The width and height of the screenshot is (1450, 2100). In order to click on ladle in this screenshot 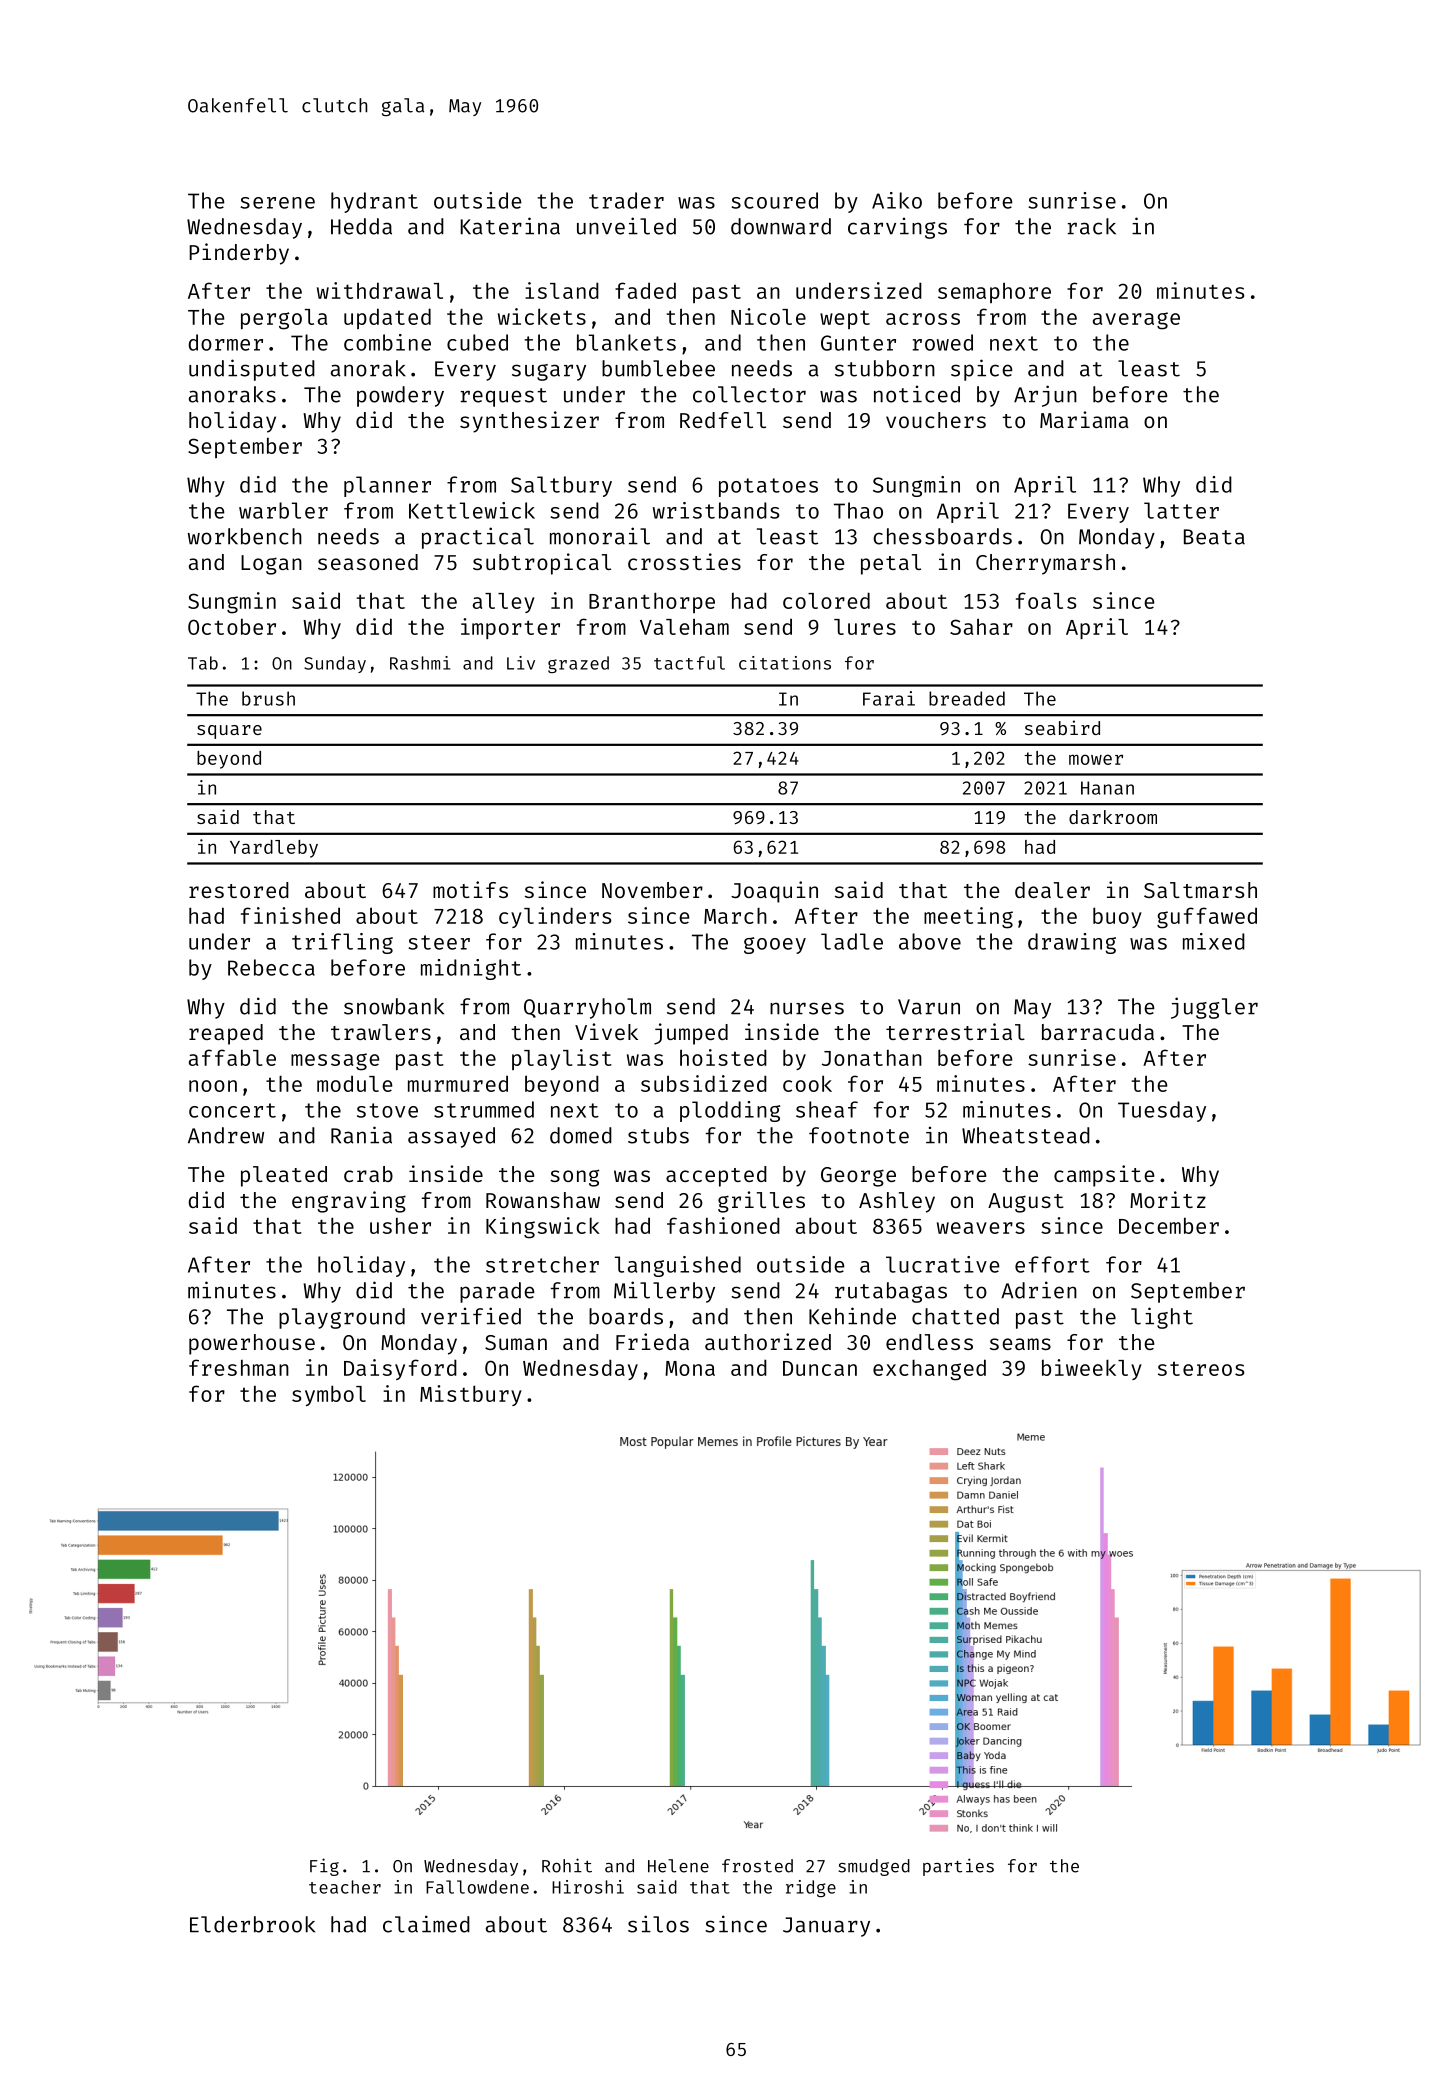, I will do `click(852, 941)`.
